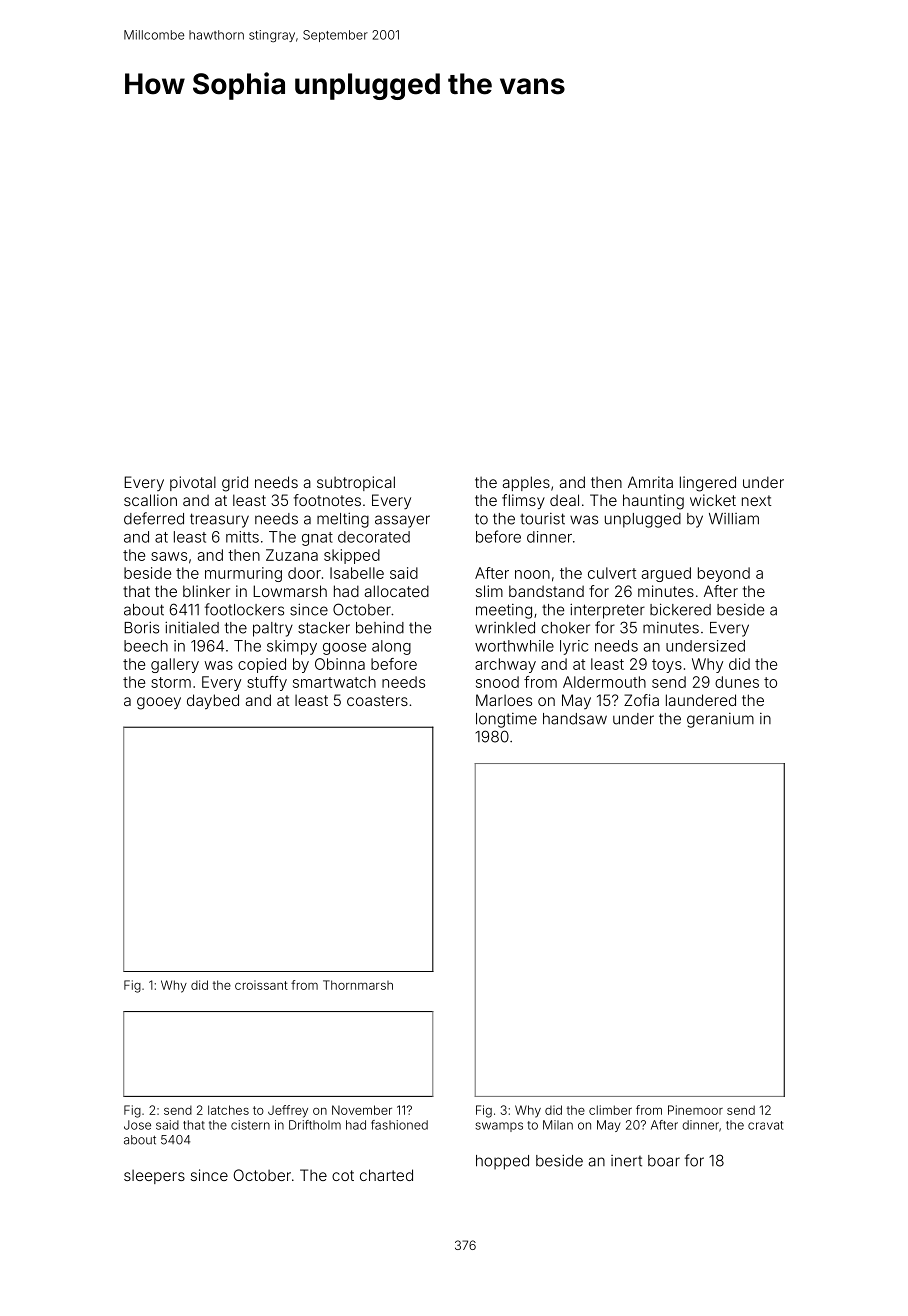 The width and height of the screenshot is (908, 1316). I want to click on daybed, so click(213, 701).
